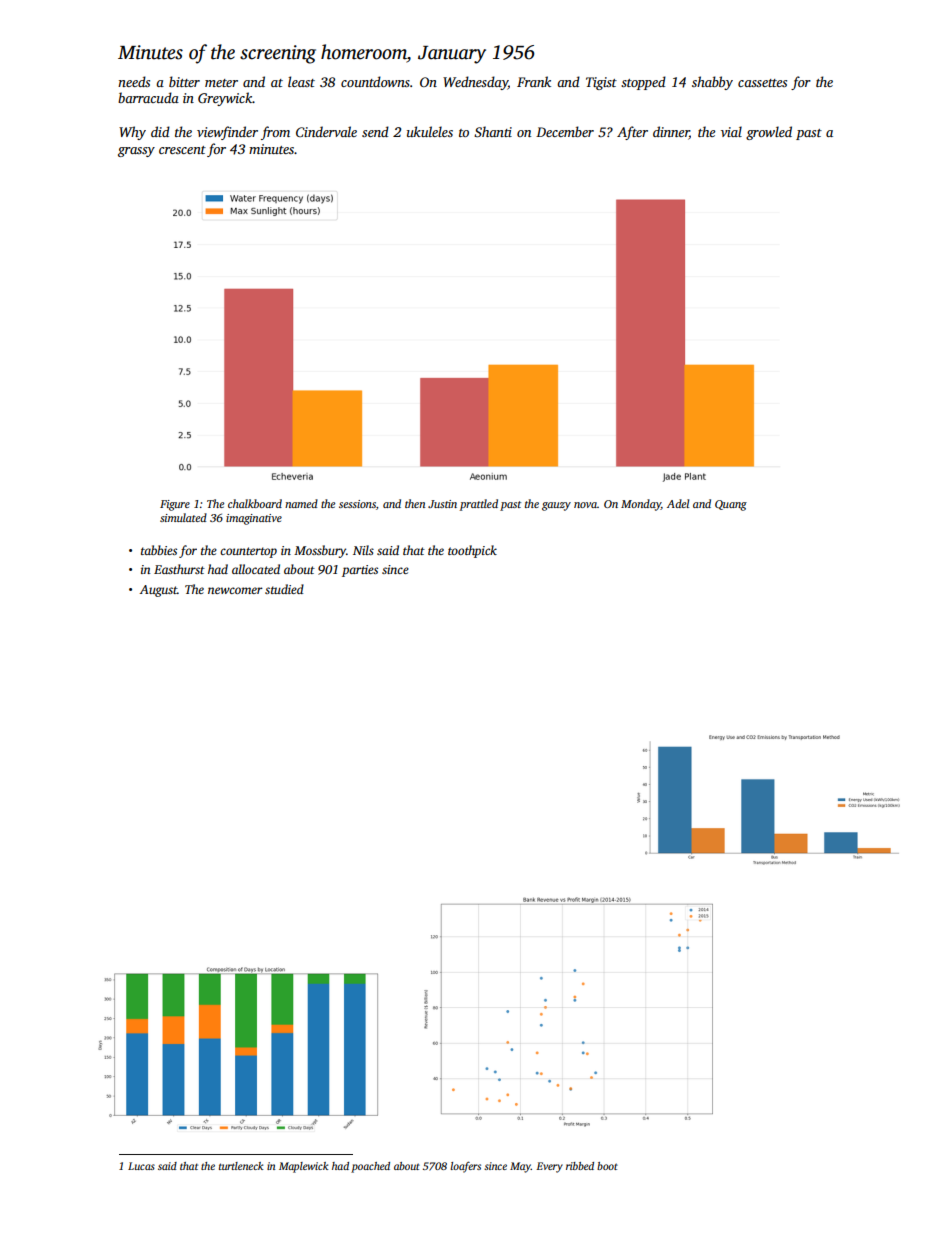 Image resolution: width=952 pixels, height=1233 pixels. Describe the element at coordinates (184, 81) in the screenshot. I see `bitter` at that location.
